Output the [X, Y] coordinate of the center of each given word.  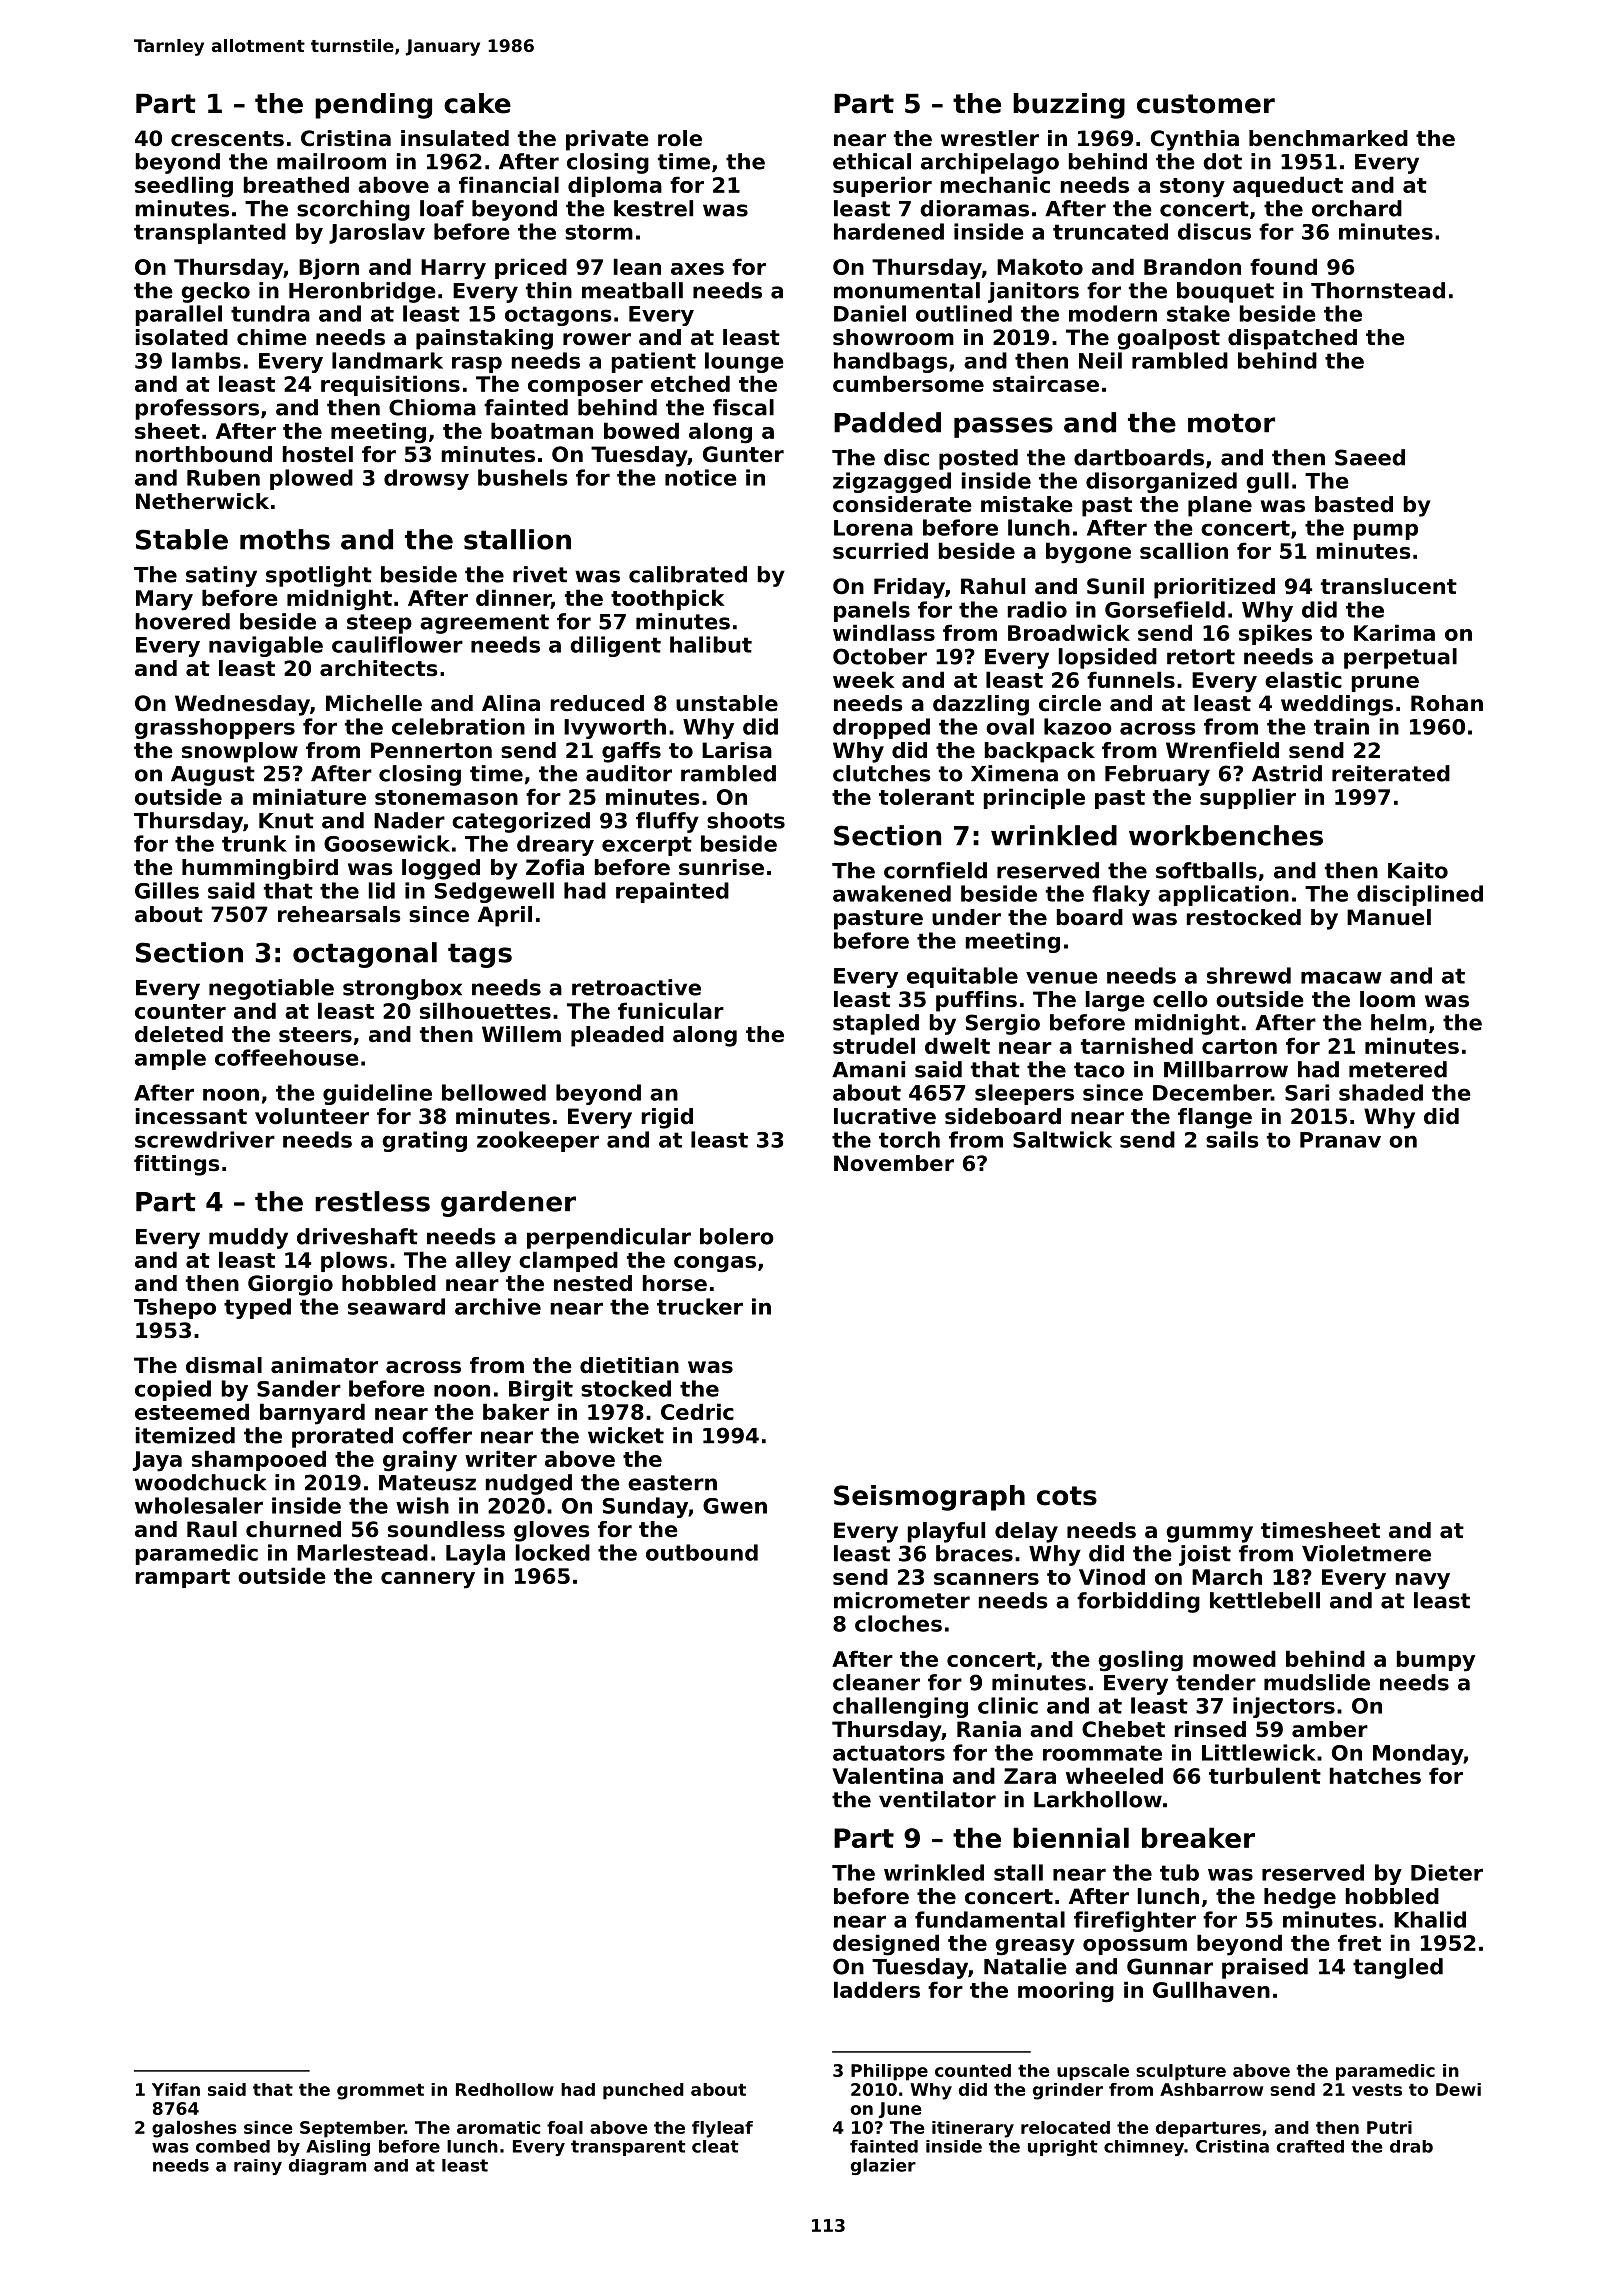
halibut [711, 644]
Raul [212, 1529]
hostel [318, 454]
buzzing [1069, 106]
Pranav [1340, 1140]
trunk [254, 843]
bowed [641, 430]
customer [1206, 104]
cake [477, 103]
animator [324, 1365]
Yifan [176, 2089]
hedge [1300, 1898]
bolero [737, 1236]
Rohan [1447, 703]
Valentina [887, 1775]
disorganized [1161, 482]
